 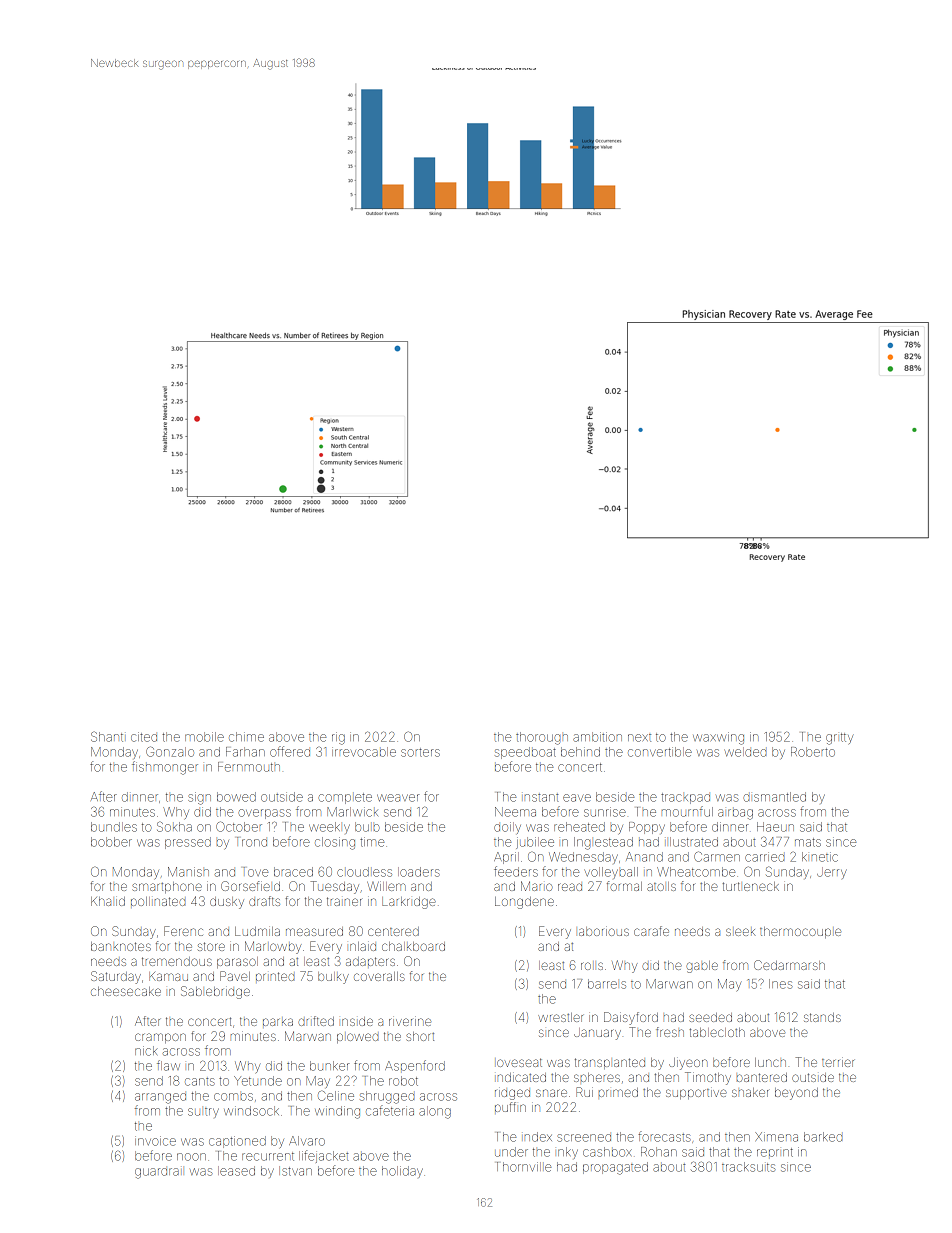 What do you see at coordinates (379, 976) in the image?
I see `coveralls` at bounding box center [379, 976].
